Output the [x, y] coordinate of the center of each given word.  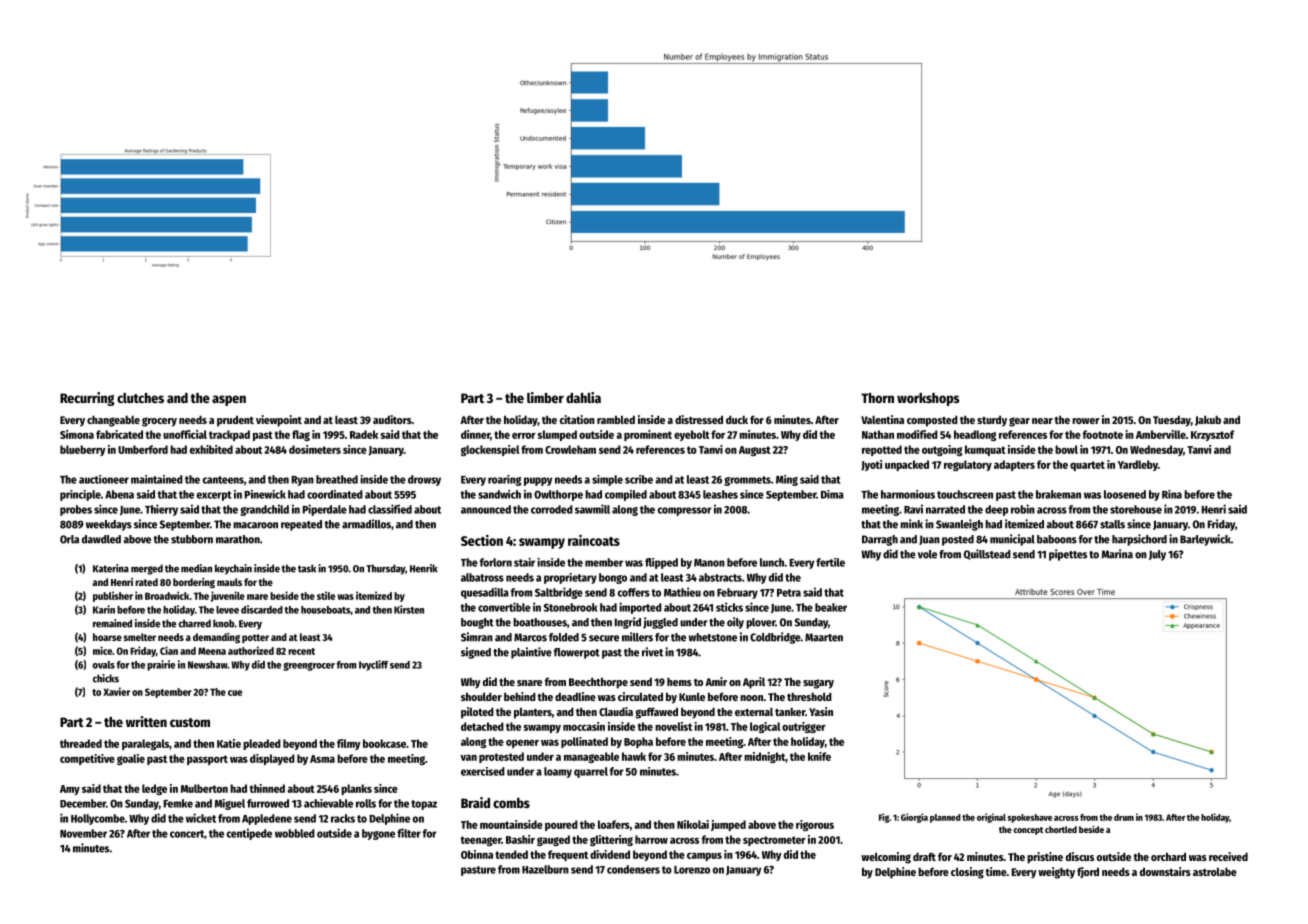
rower [1086, 421]
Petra [789, 593]
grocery [159, 422]
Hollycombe [98, 819]
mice [102, 650]
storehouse [1136, 509]
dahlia [583, 397]
